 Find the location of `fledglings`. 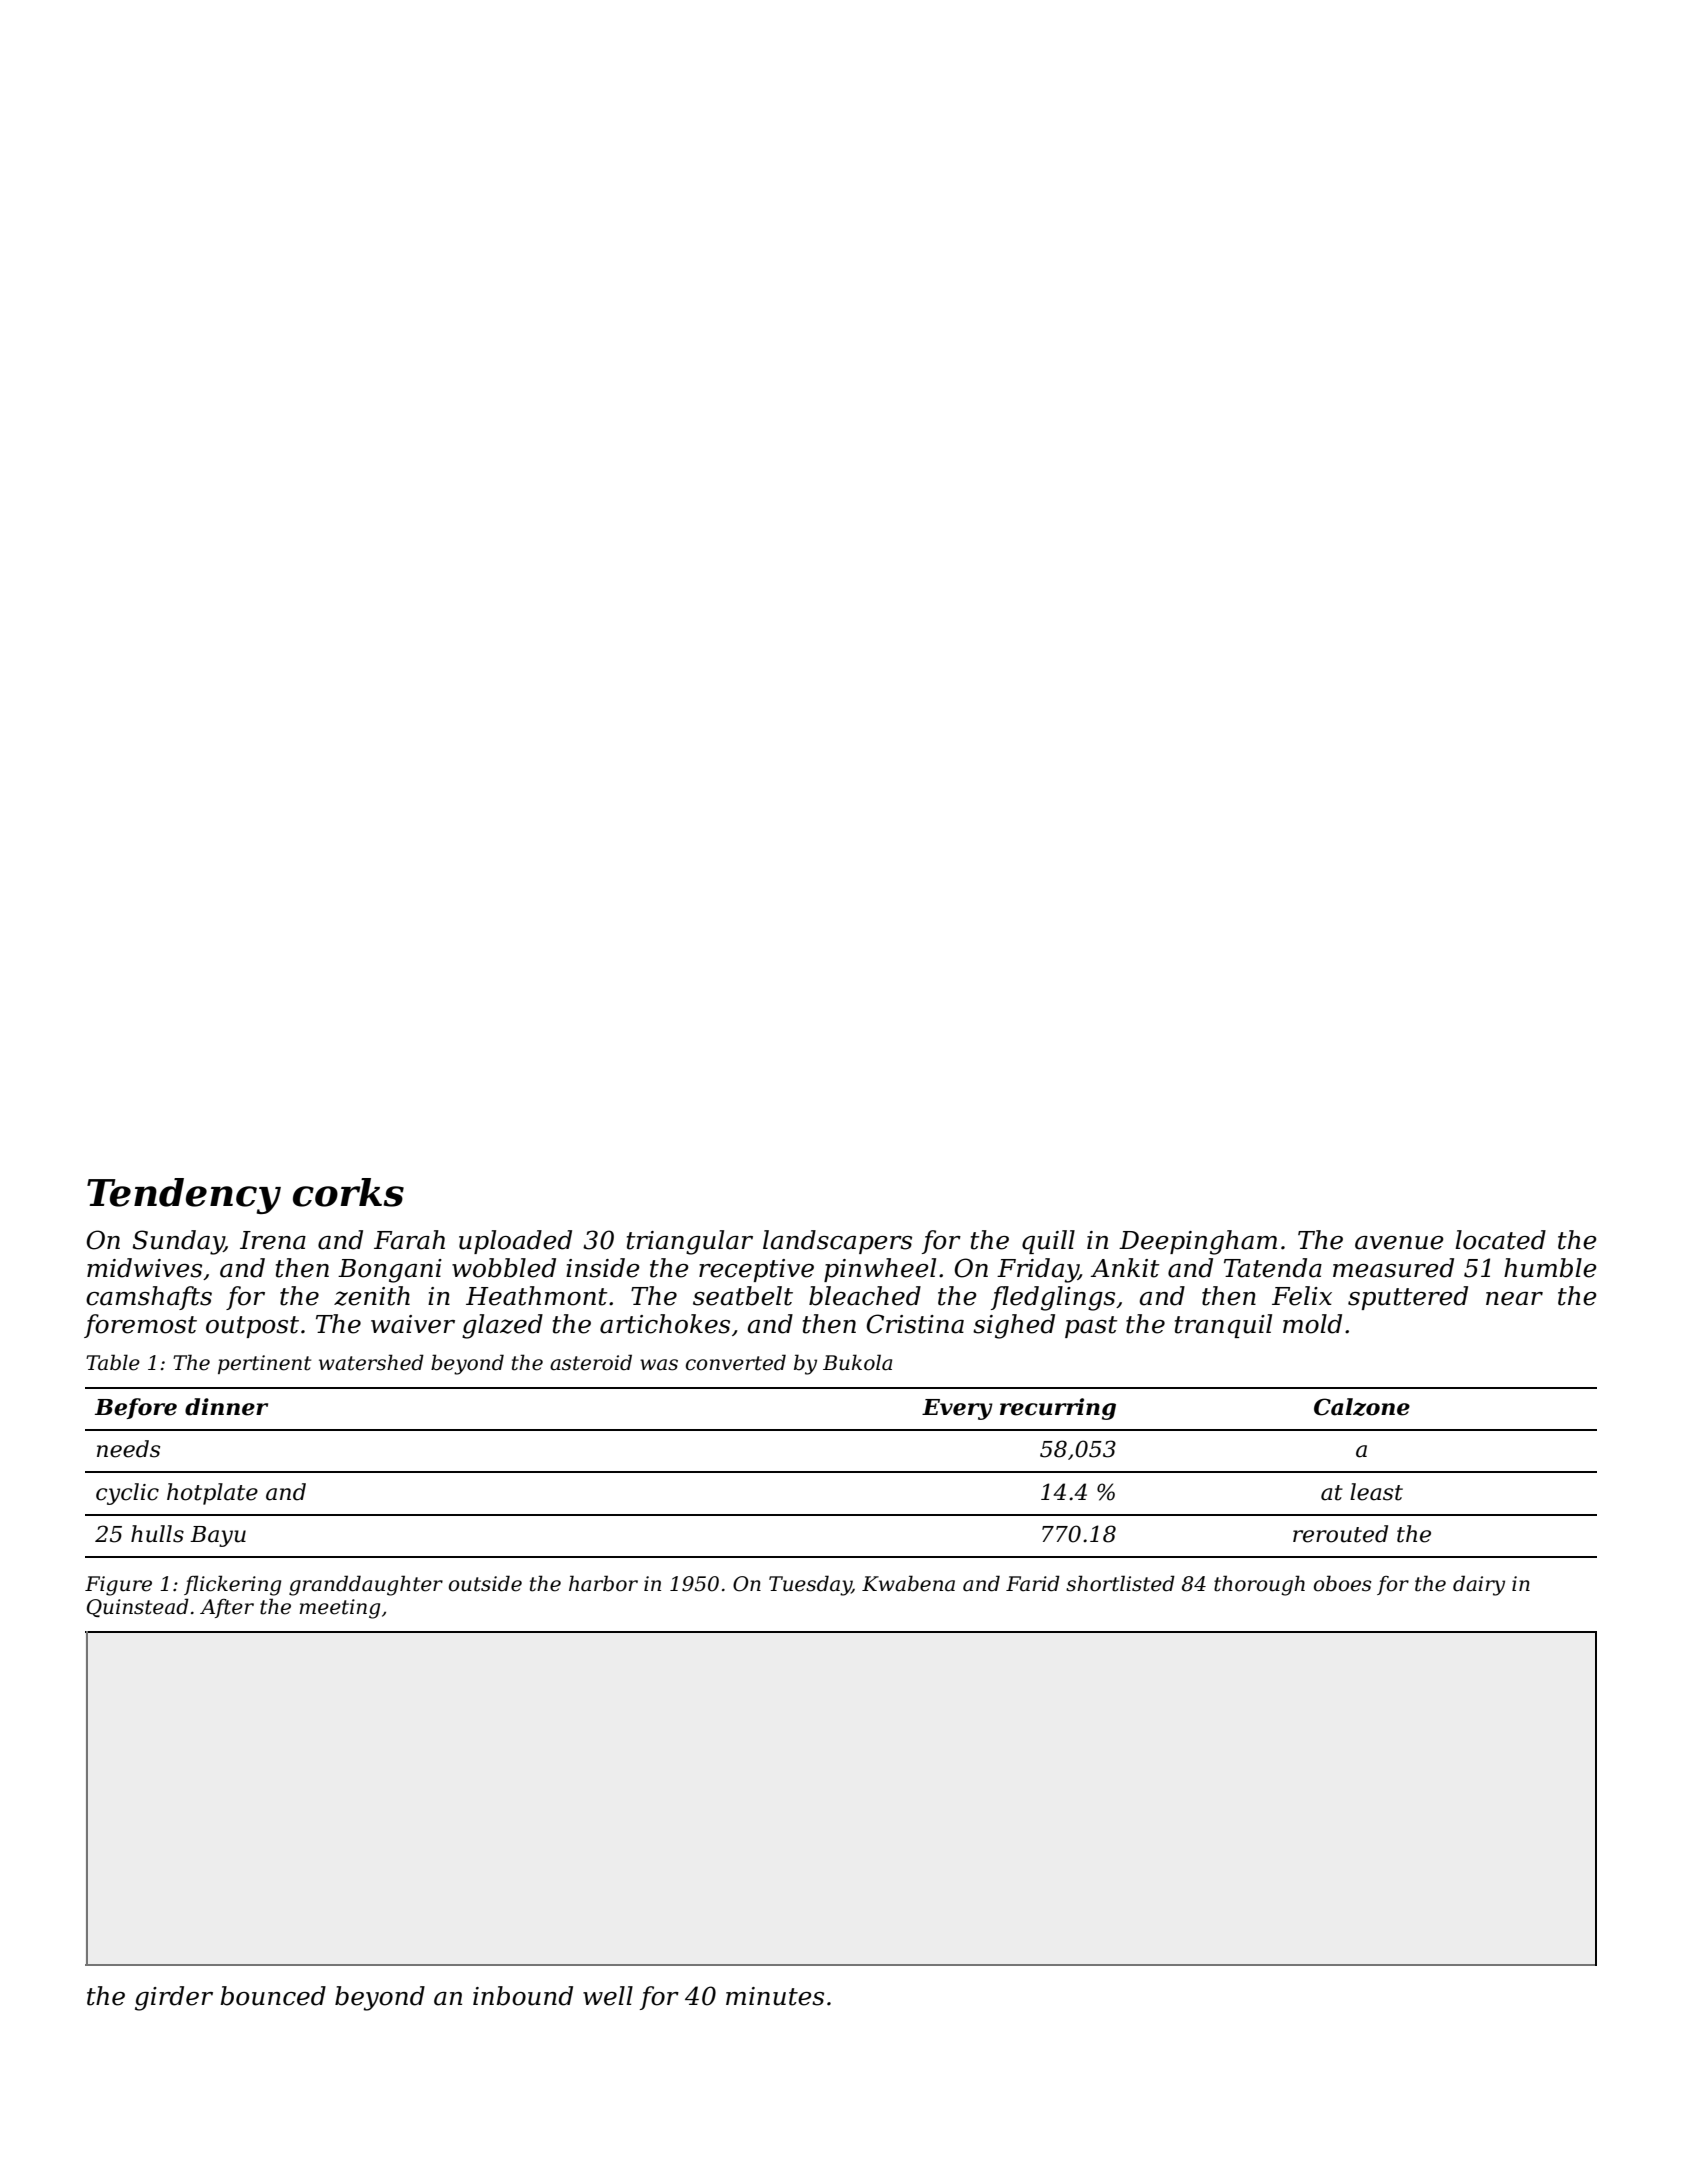

fledglings is located at coordinates (1053, 1298).
